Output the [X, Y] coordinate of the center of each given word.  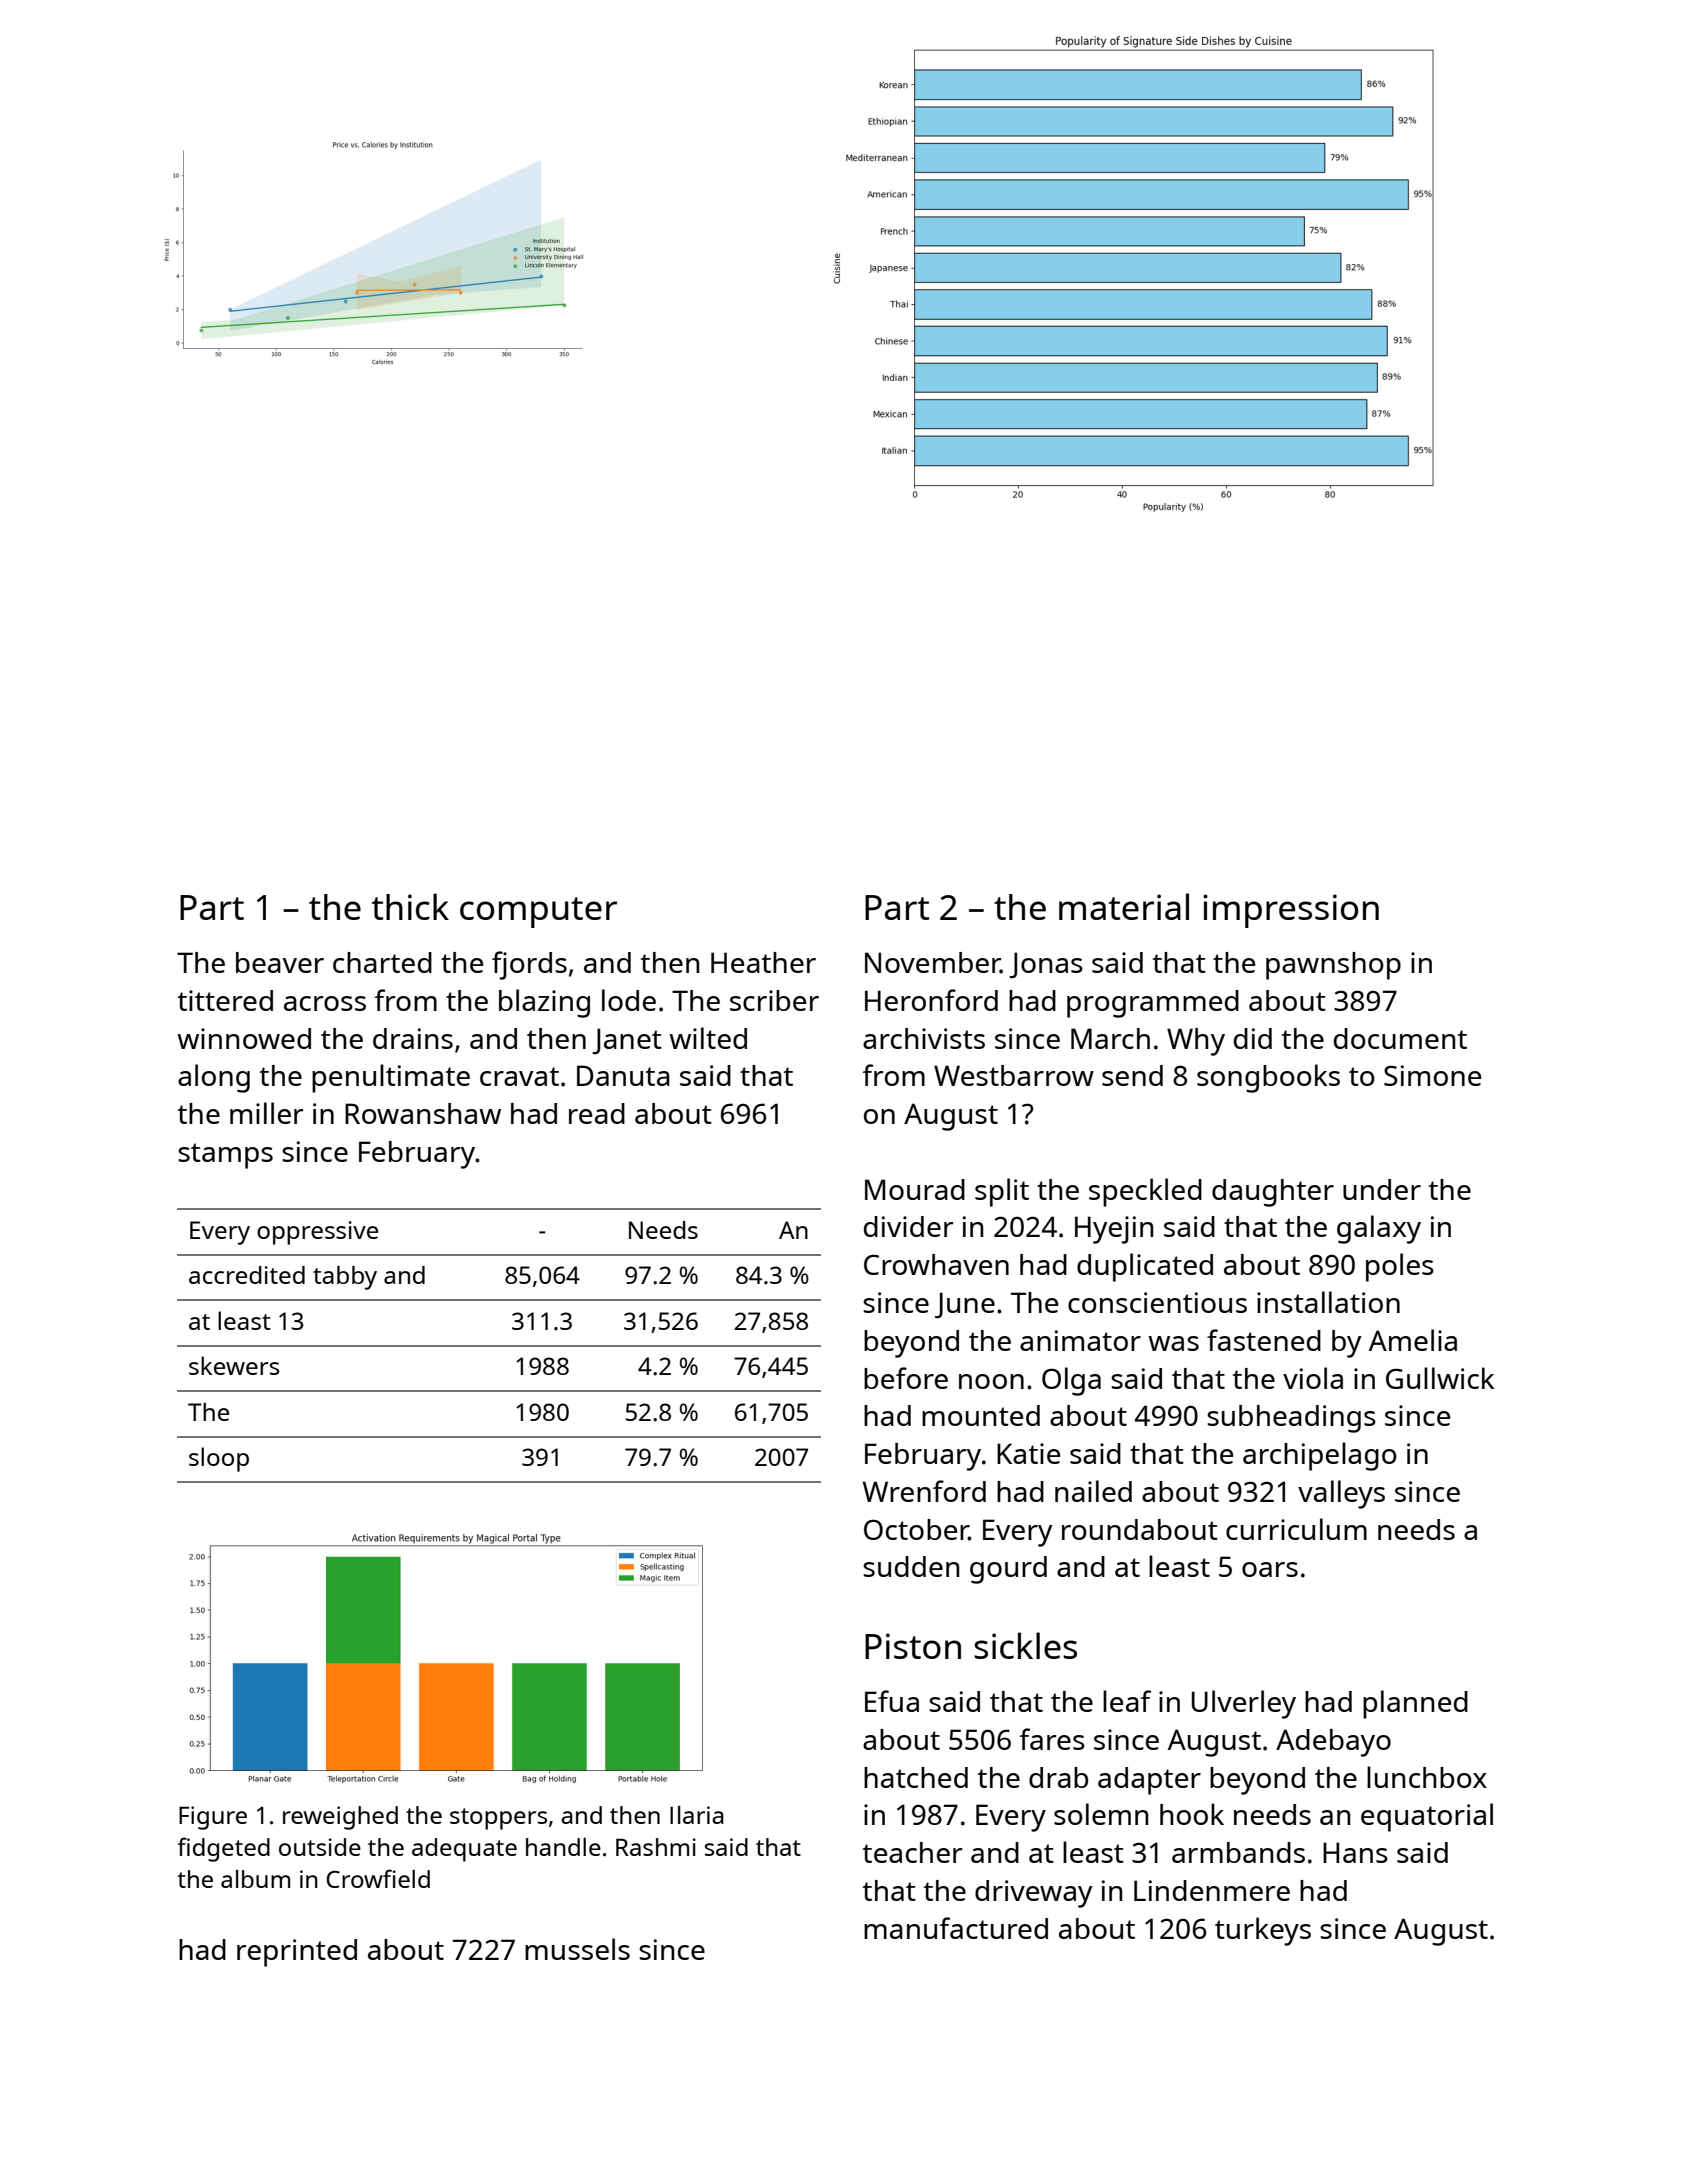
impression [1291, 911]
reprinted [297, 1953]
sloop [219, 1459]
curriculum [1296, 1529]
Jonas [1046, 965]
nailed [1093, 1491]
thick [410, 906]
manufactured [956, 1928]
